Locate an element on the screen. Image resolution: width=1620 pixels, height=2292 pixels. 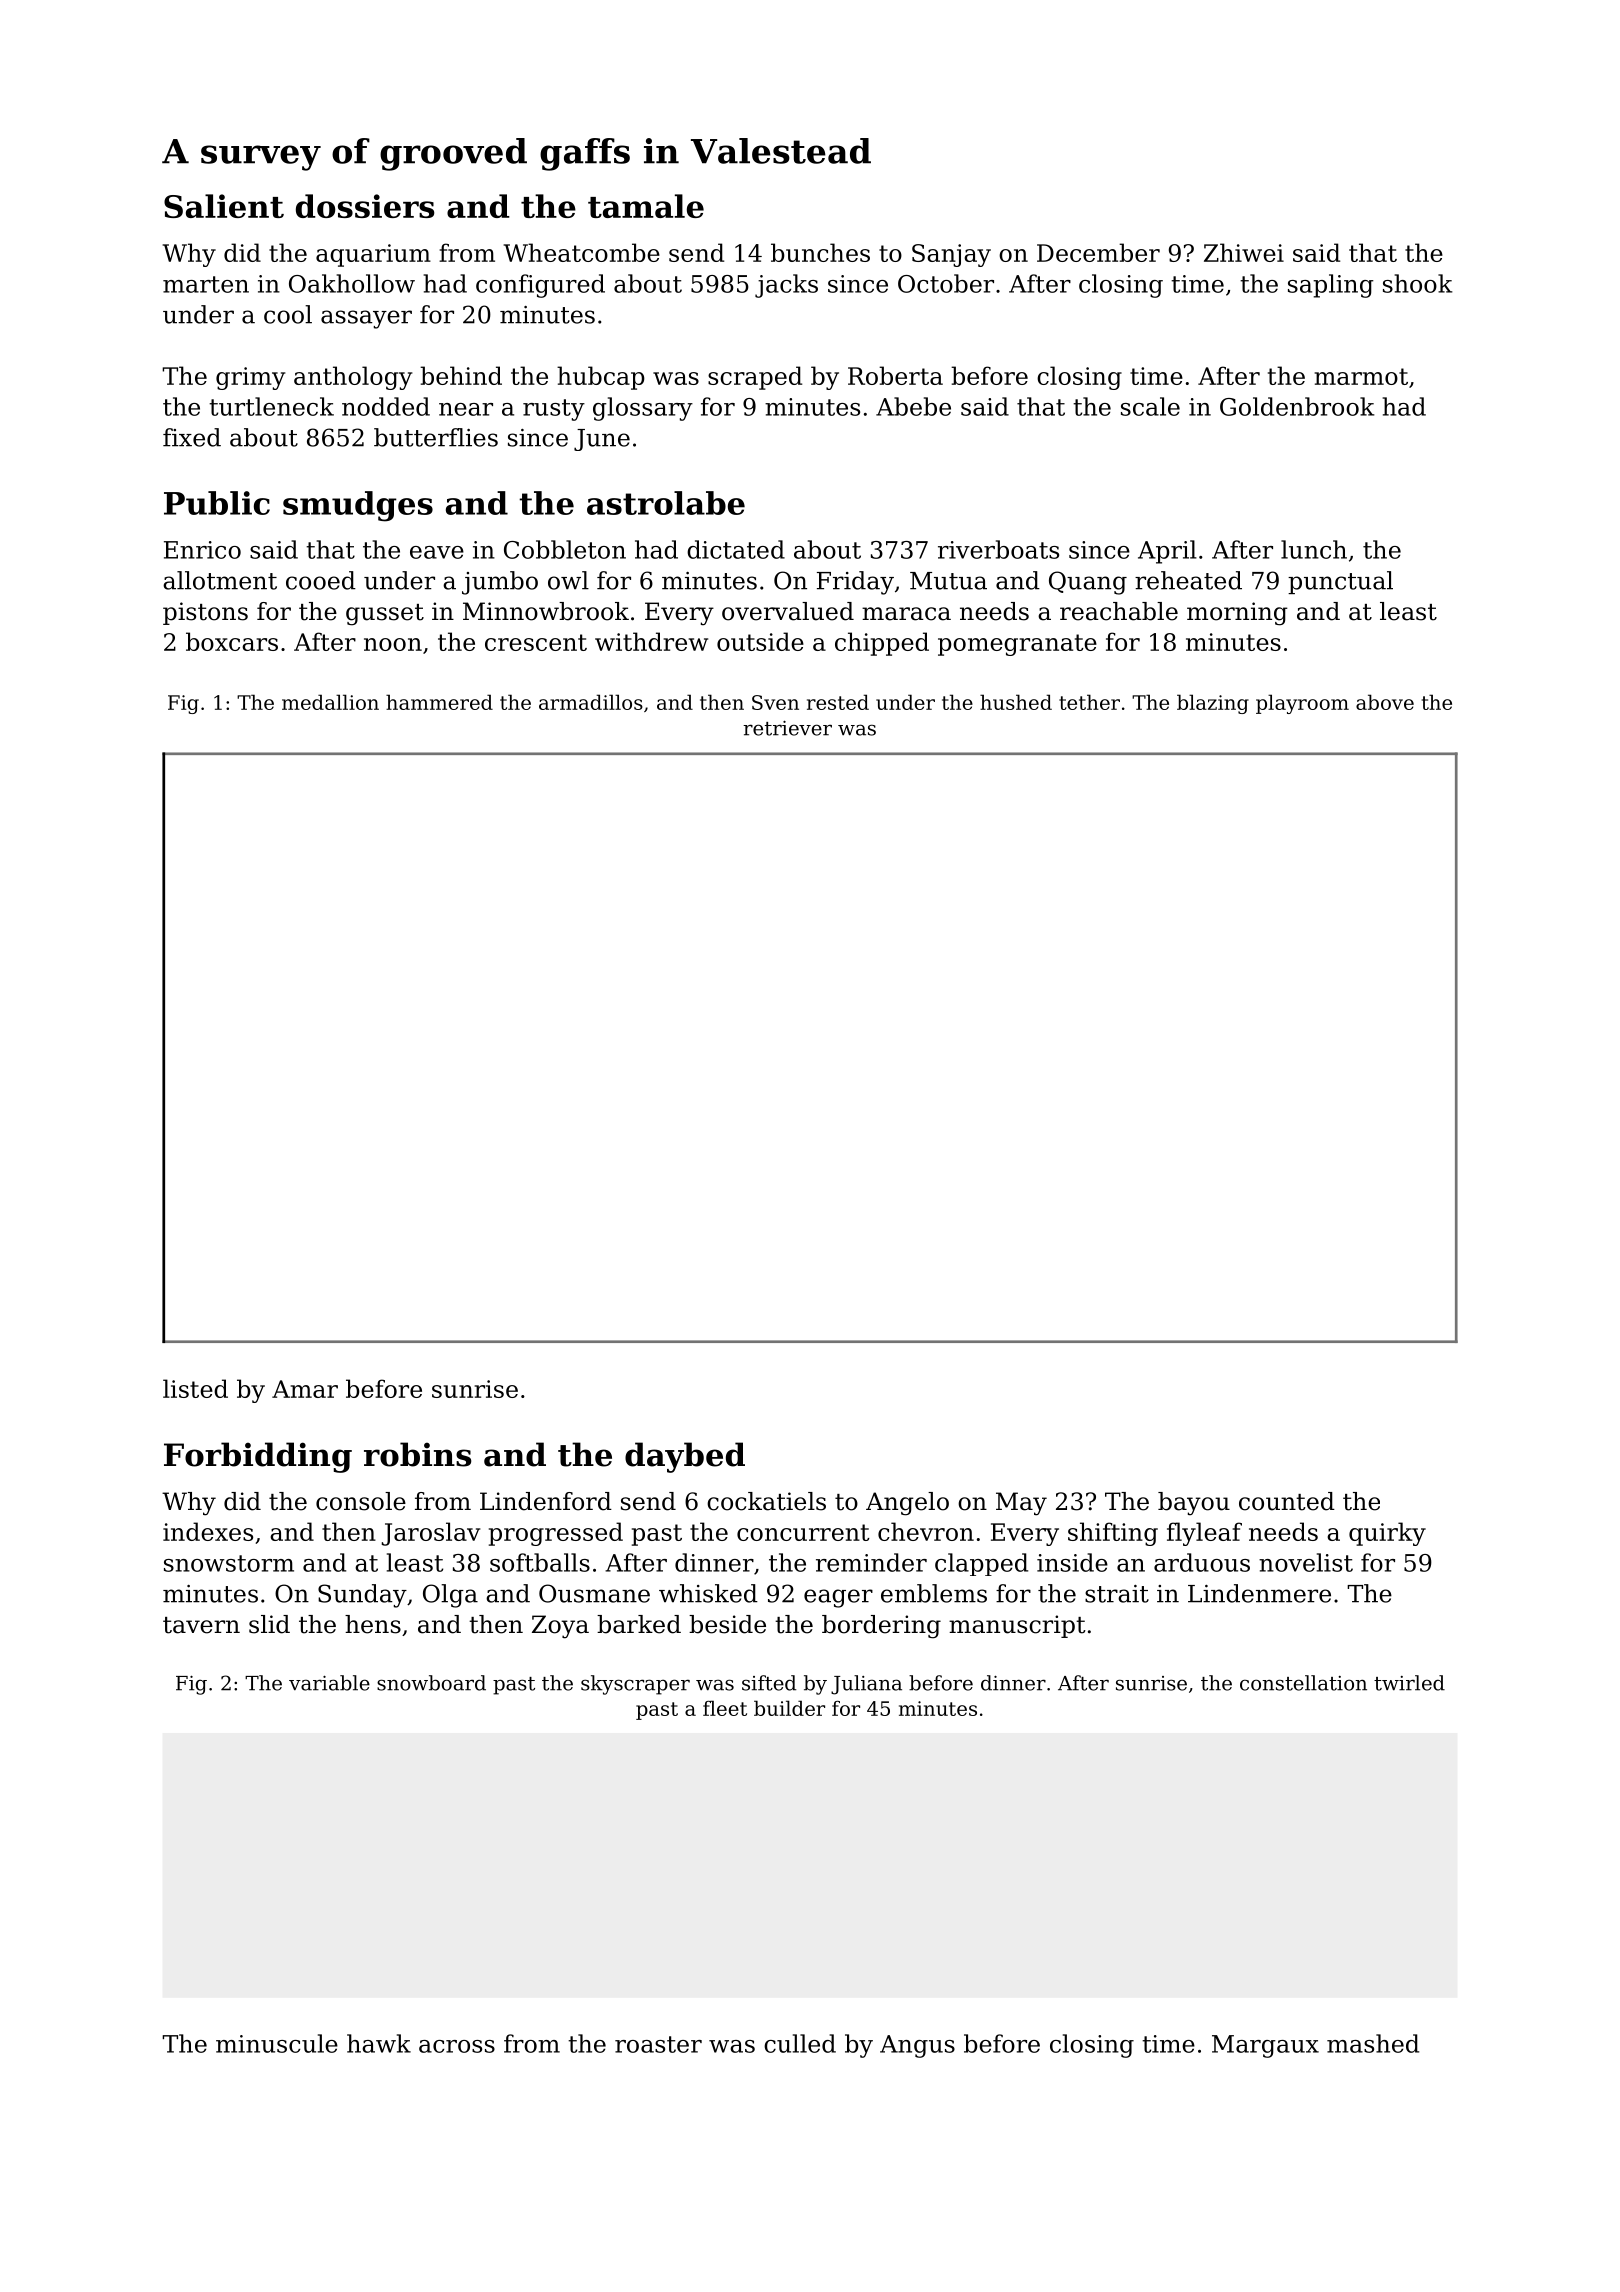
scraped is located at coordinates (755, 378).
